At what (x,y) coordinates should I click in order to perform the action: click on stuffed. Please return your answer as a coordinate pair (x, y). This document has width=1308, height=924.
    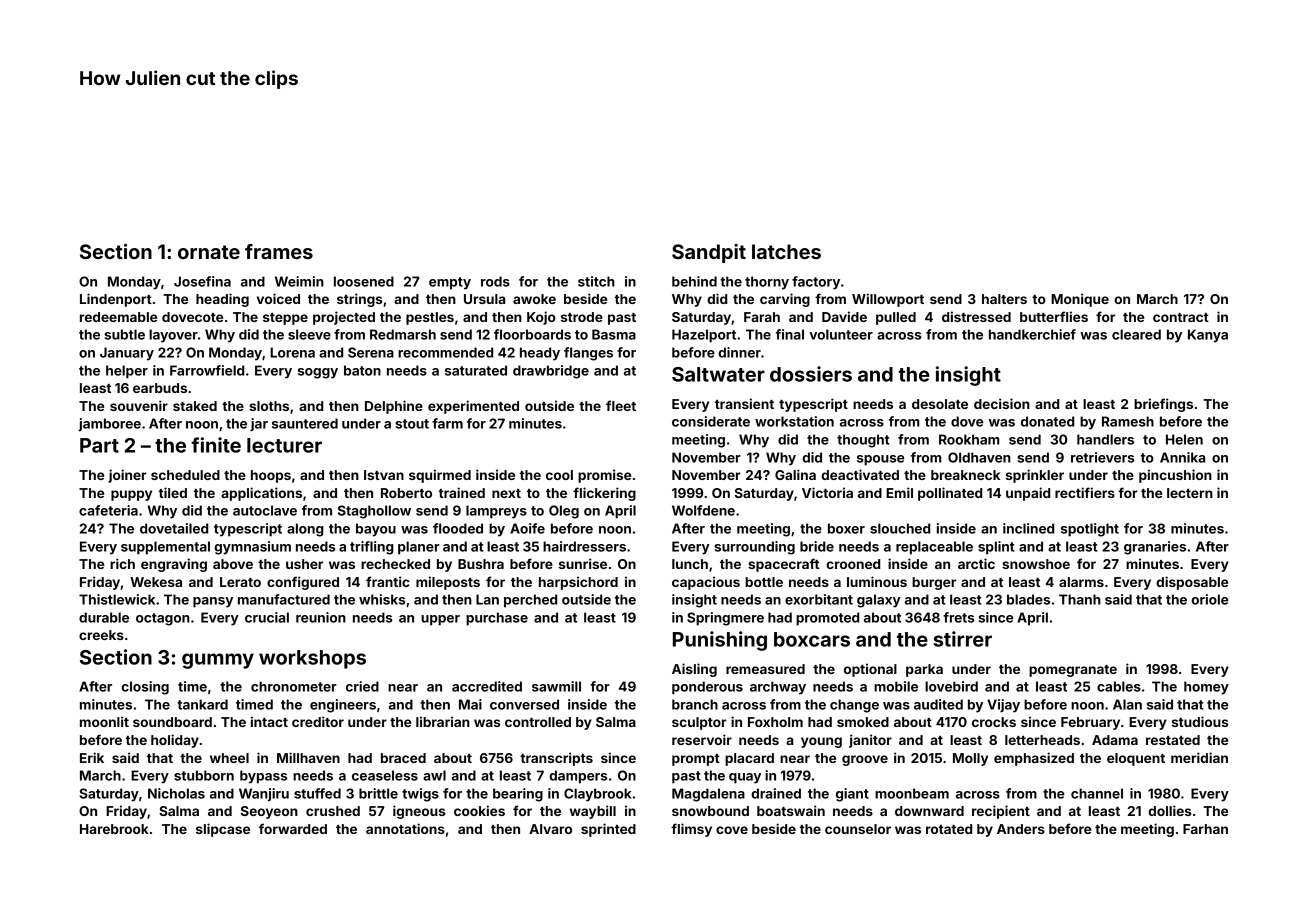
    Looking at the image, I should click on (317, 793).
